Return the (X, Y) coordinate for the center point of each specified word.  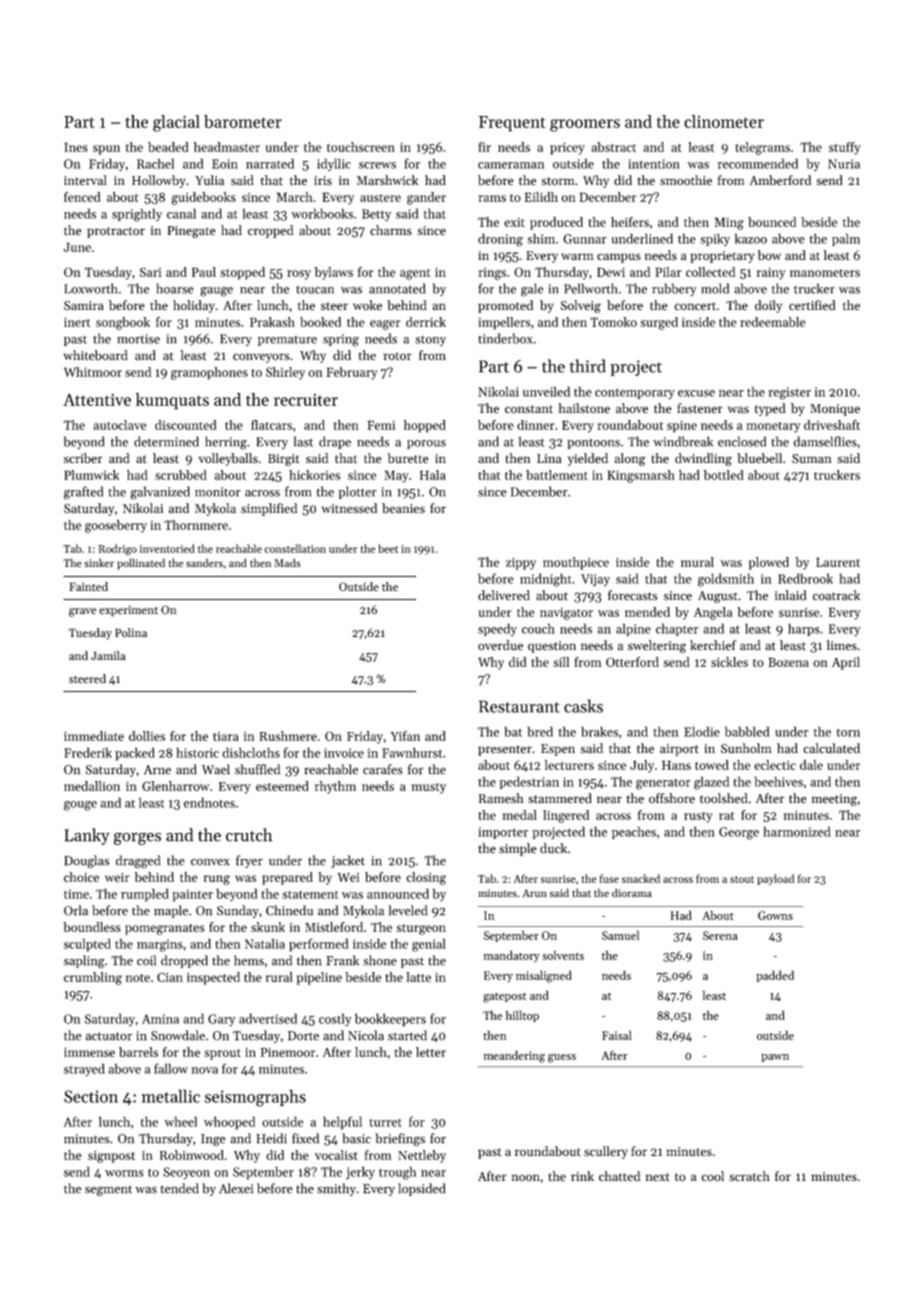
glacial (176, 123)
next (658, 1177)
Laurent (838, 562)
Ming (729, 223)
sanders (204, 563)
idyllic (334, 164)
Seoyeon (186, 1173)
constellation (295, 548)
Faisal (617, 1035)
